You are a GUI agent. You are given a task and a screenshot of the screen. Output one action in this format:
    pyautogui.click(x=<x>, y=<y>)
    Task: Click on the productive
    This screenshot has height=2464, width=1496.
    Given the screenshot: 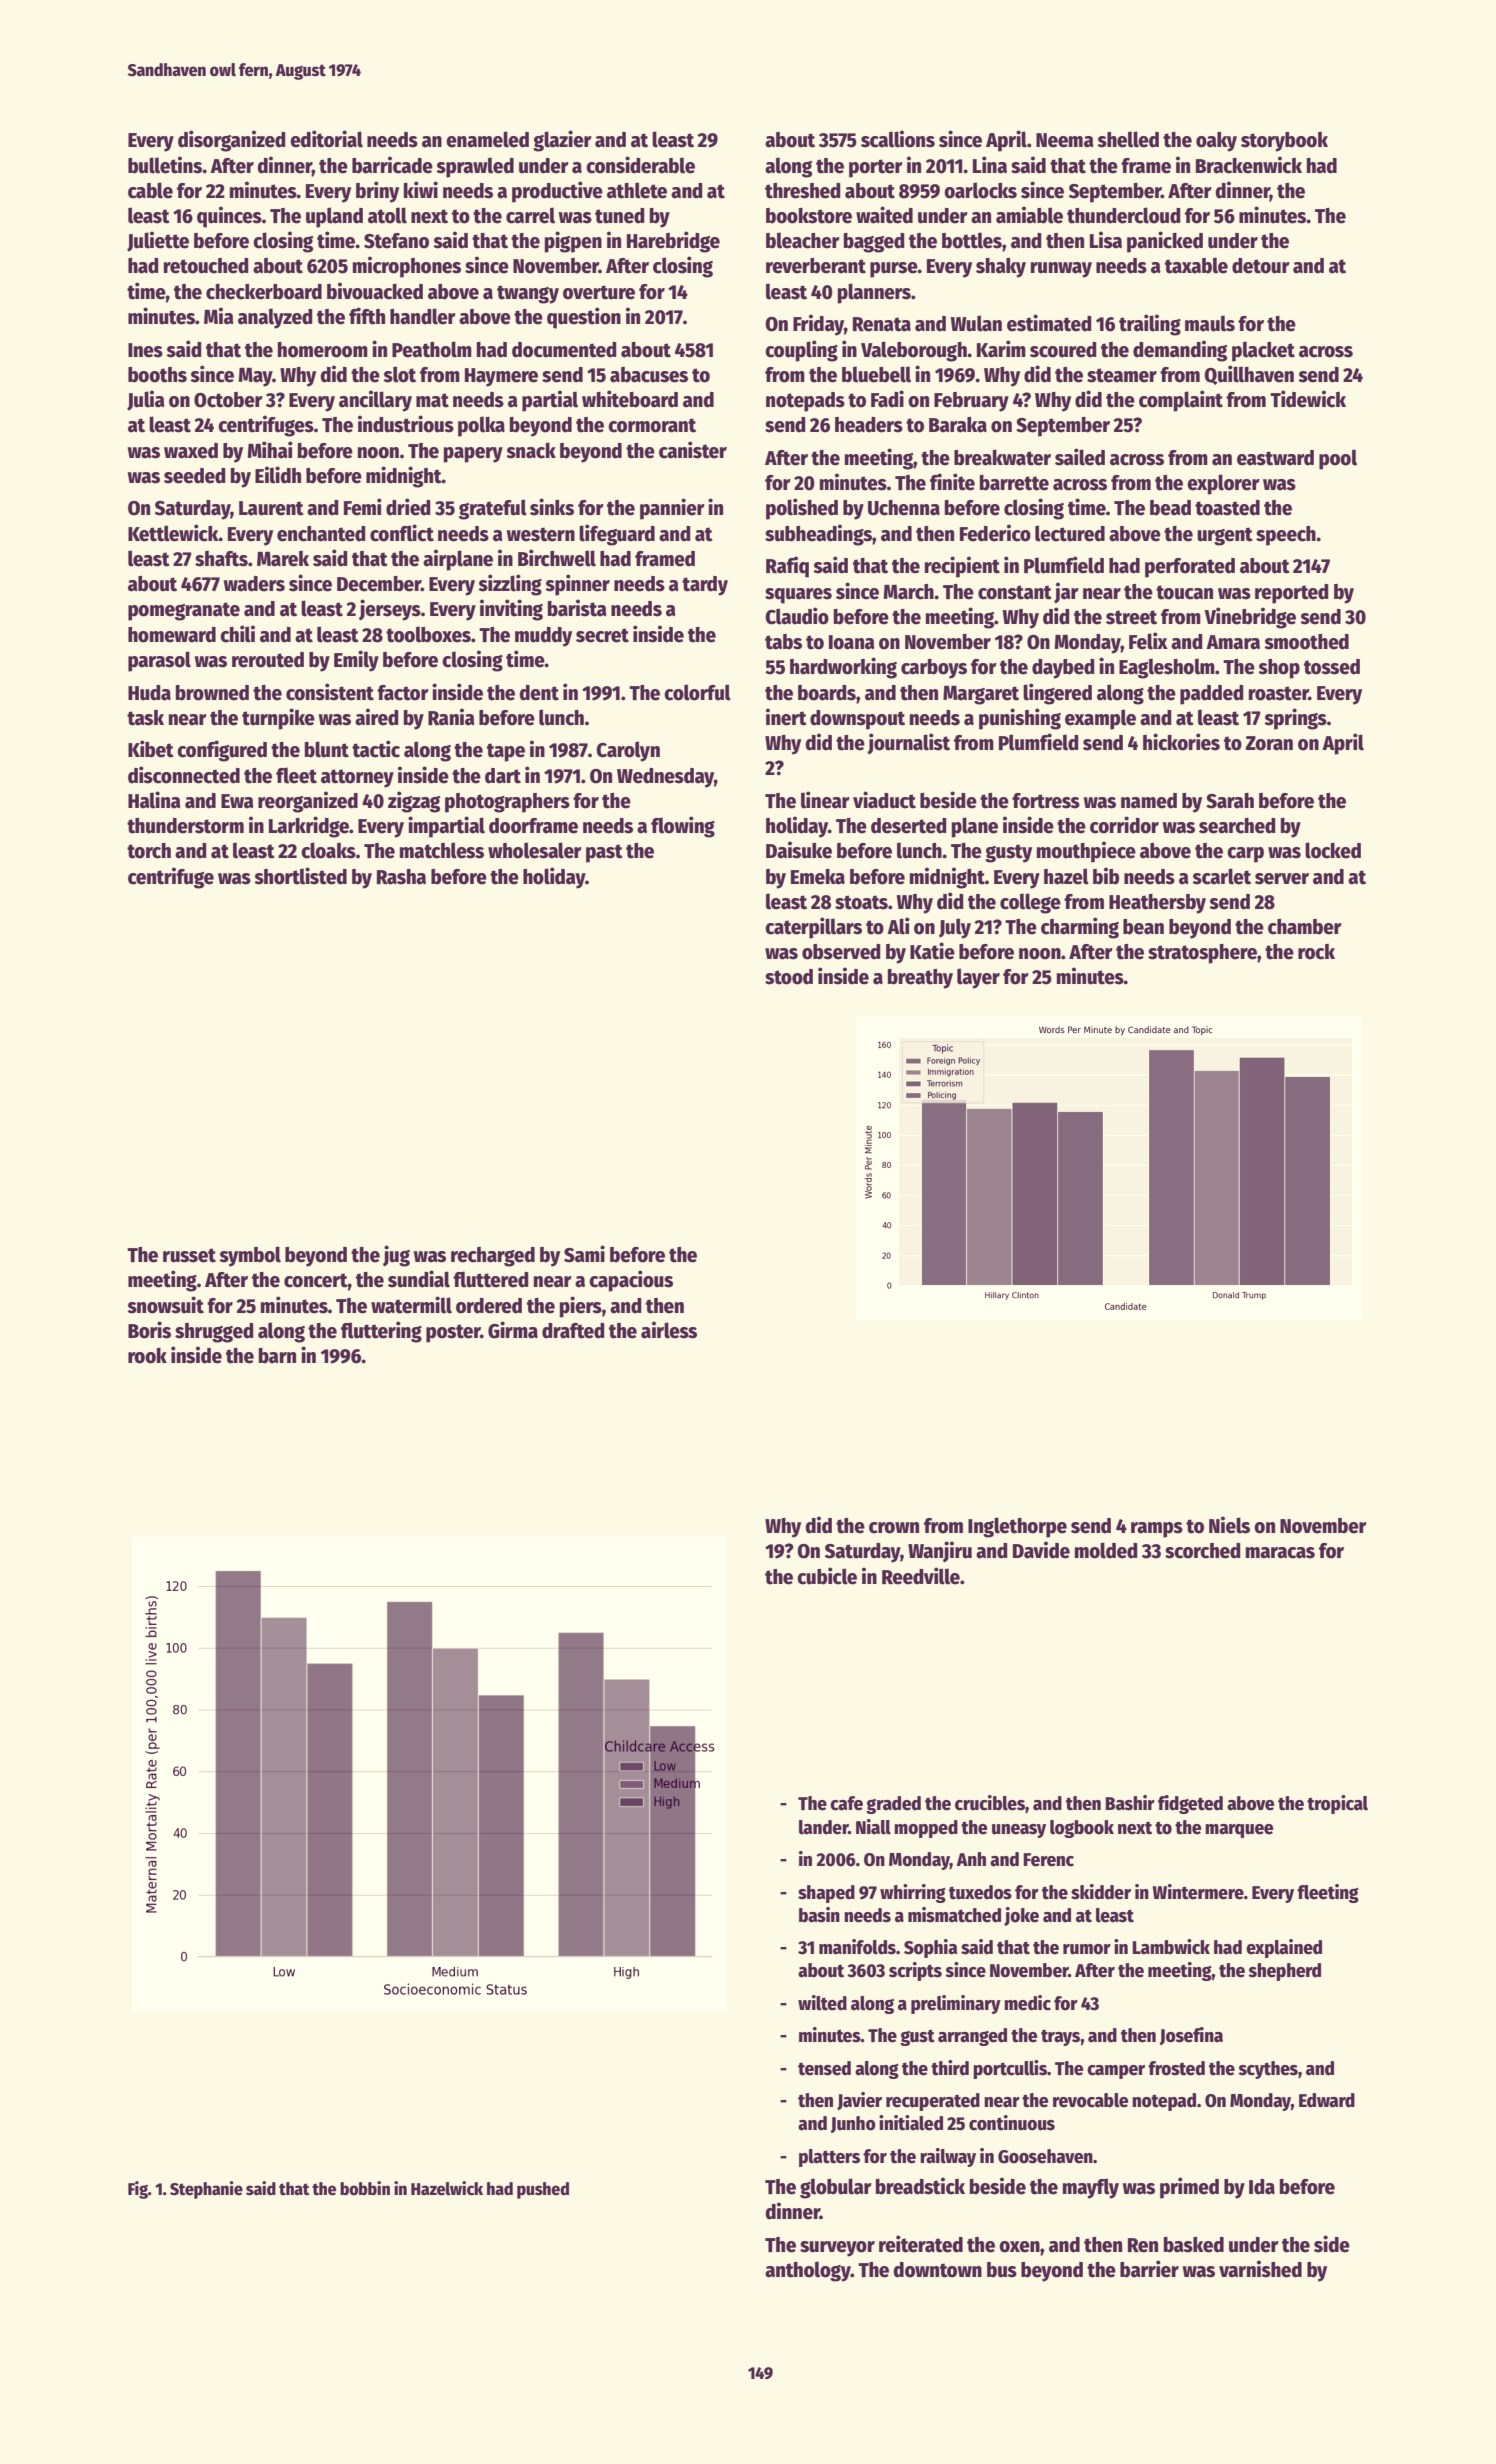 What is the action you would take?
    pyautogui.click(x=557, y=192)
